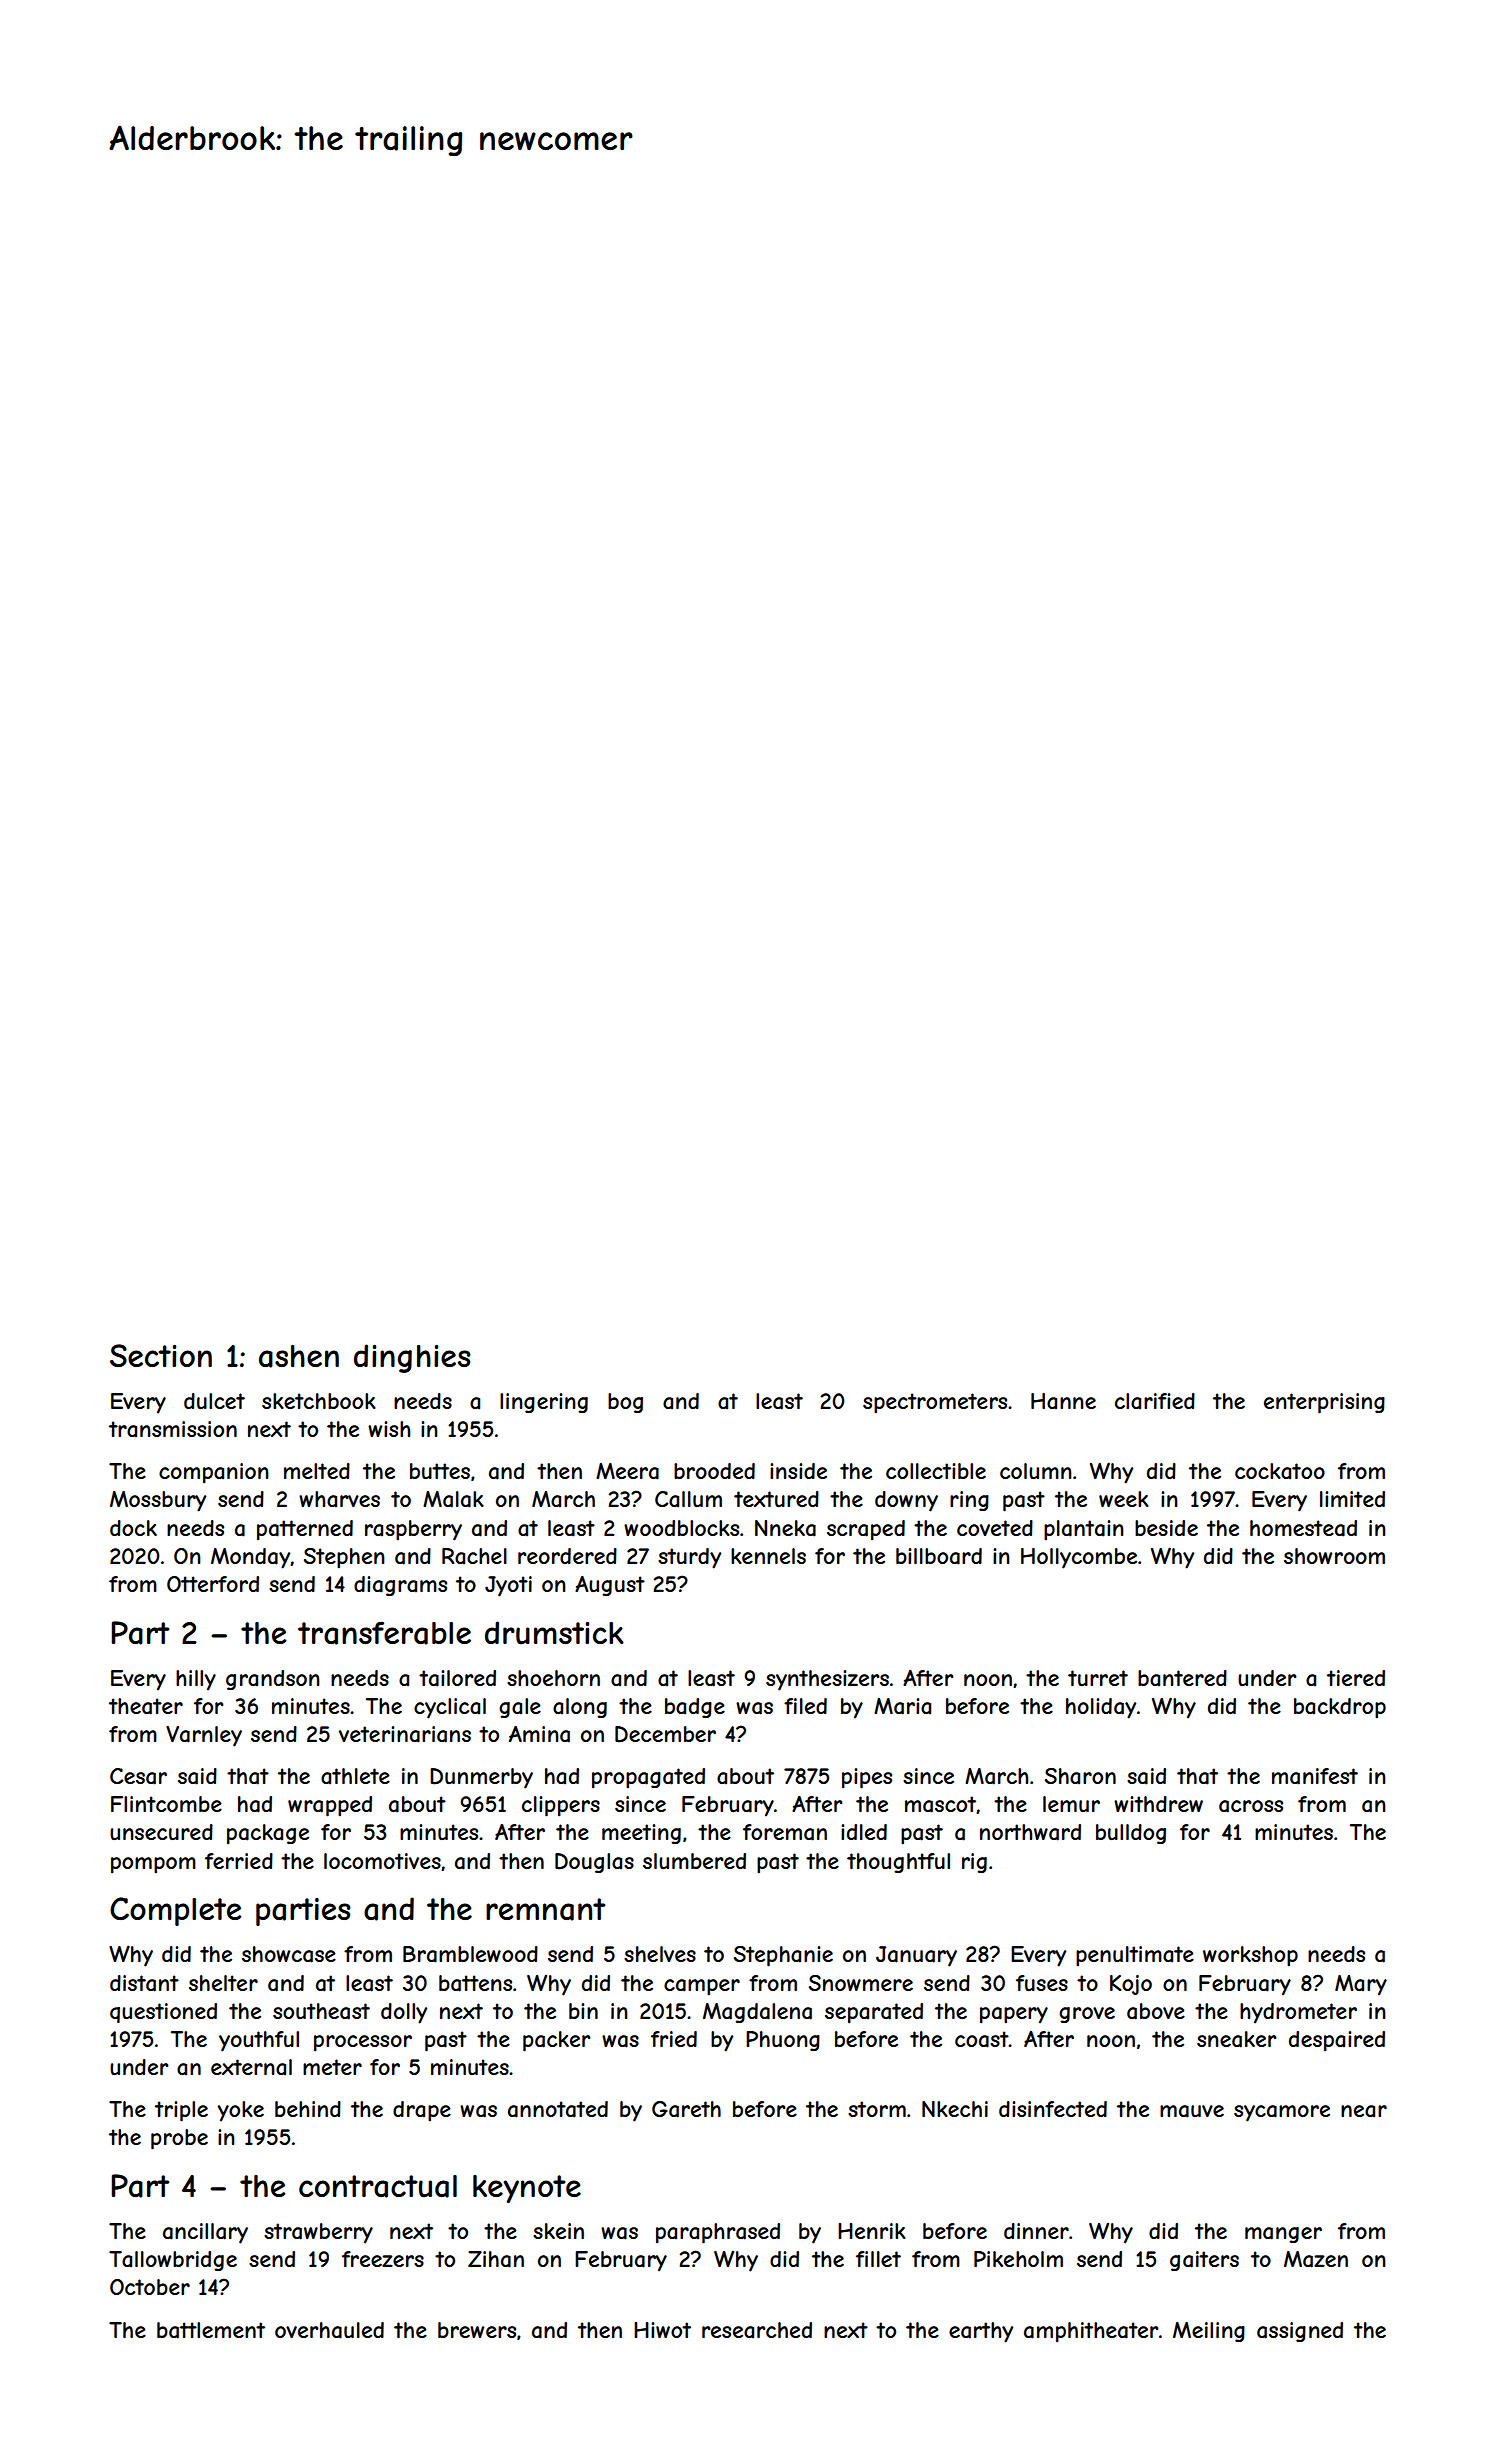  What do you see at coordinates (982, 2039) in the document?
I see `coast` at bounding box center [982, 2039].
